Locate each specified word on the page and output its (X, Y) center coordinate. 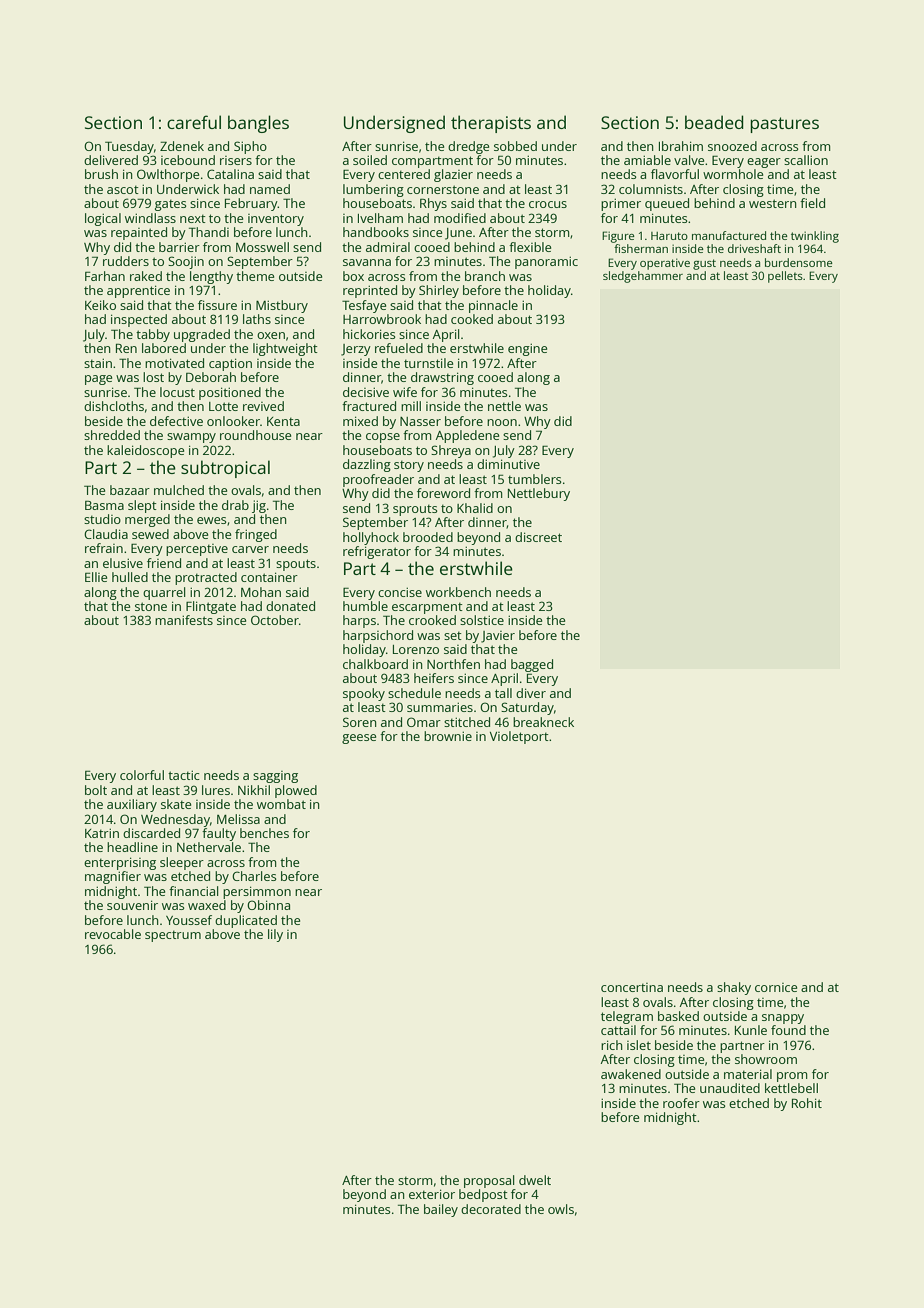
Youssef (189, 920)
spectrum (173, 936)
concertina (632, 987)
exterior (432, 1194)
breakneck (543, 722)
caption (230, 364)
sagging (275, 777)
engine (527, 349)
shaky (734, 988)
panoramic (546, 262)
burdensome (799, 262)
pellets (785, 277)
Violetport (519, 737)
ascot (123, 190)
